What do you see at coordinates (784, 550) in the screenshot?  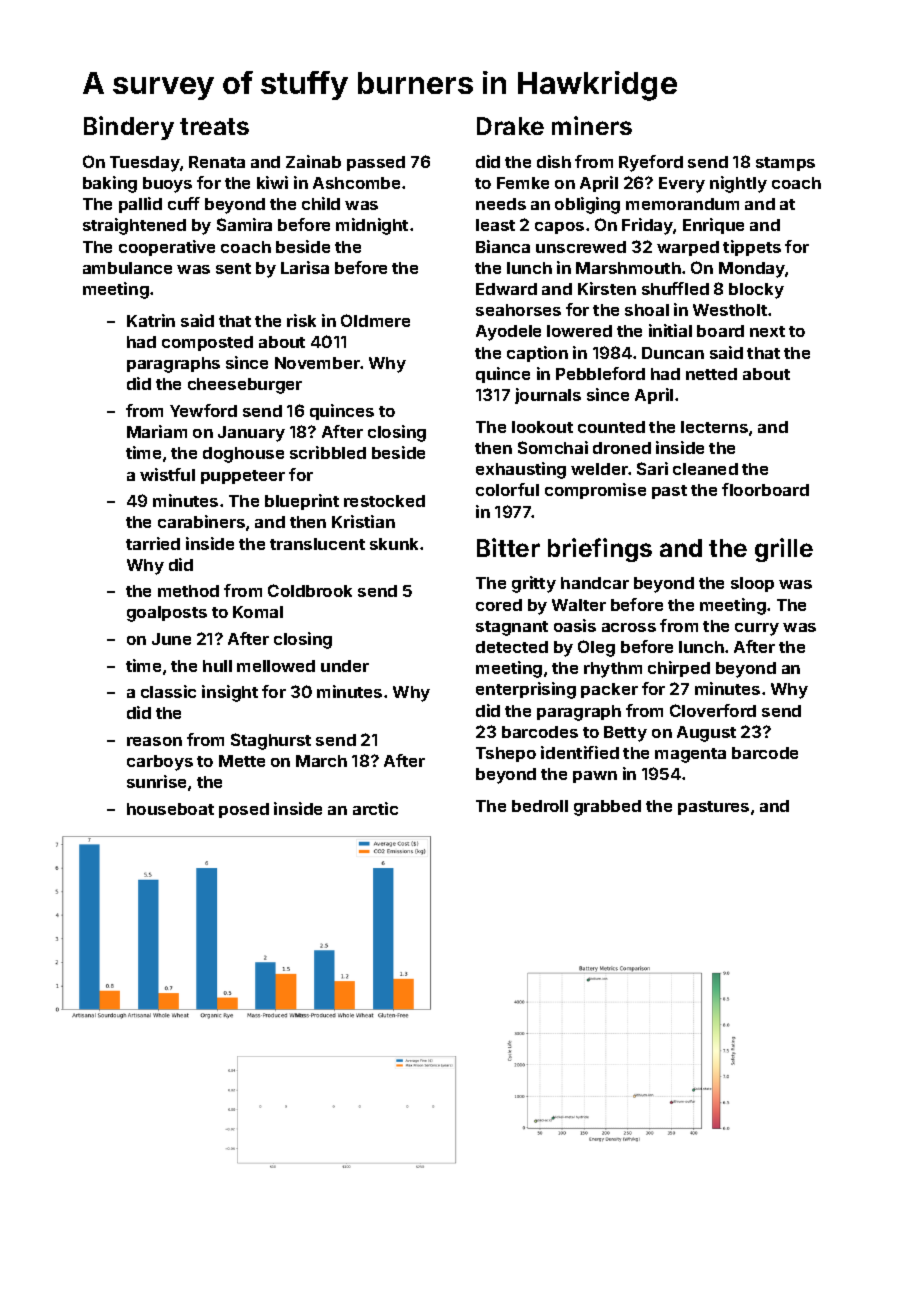 I see `grille` at bounding box center [784, 550].
